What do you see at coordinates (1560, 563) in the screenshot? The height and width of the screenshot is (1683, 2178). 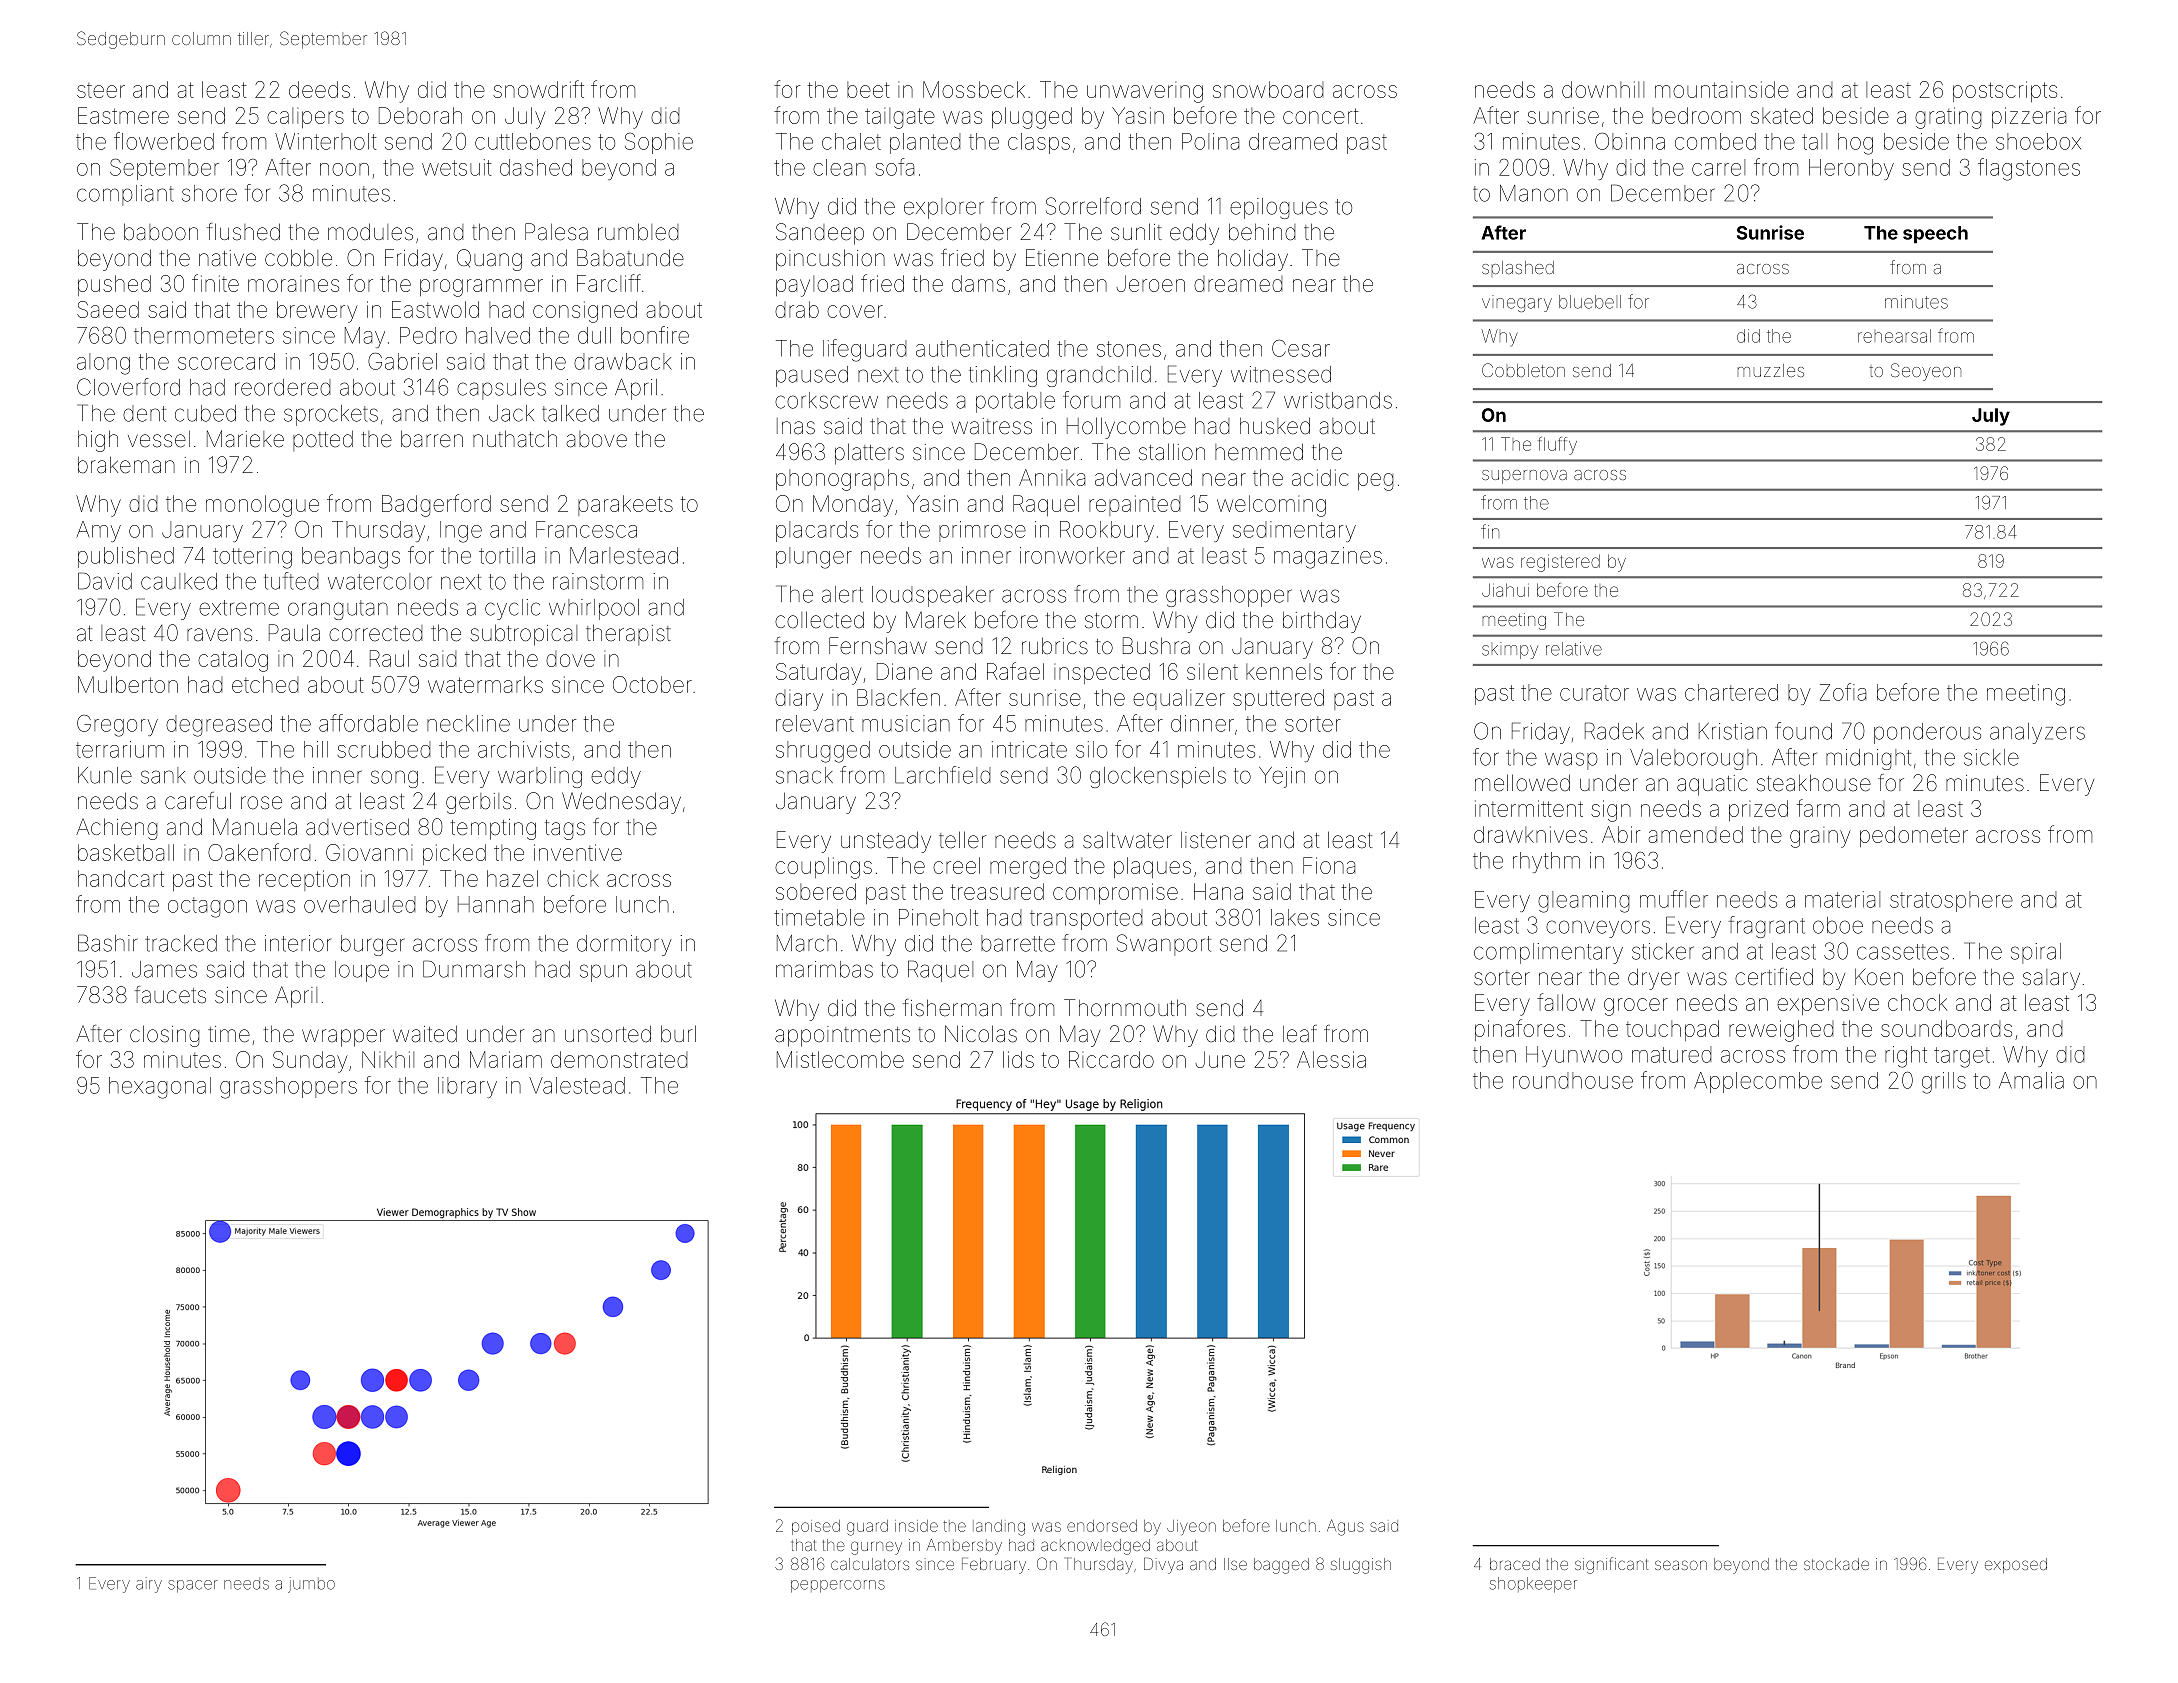 I see `registered` at bounding box center [1560, 563].
